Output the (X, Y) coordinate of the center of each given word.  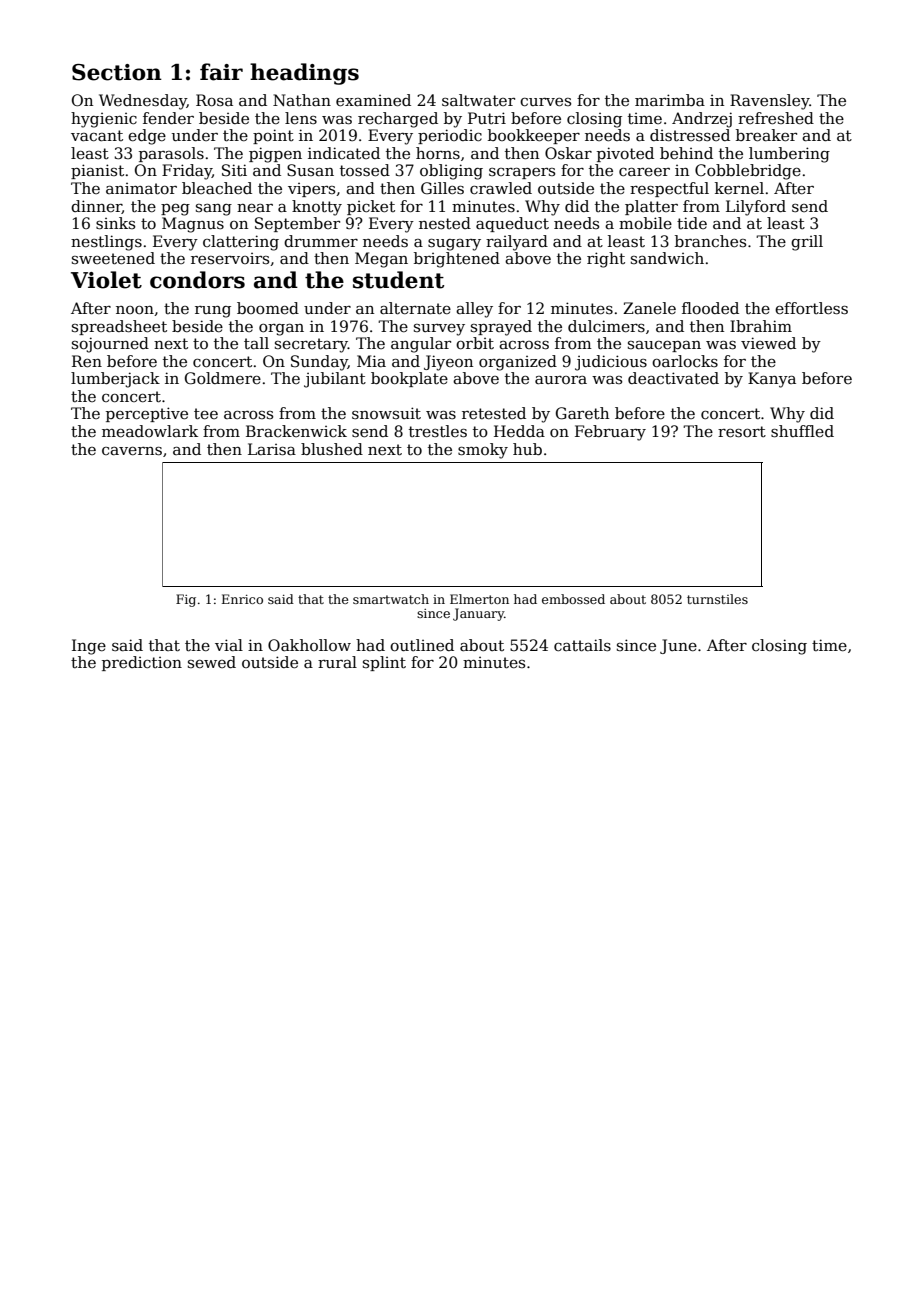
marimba (670, 100)
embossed (573, 599)
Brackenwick (296, 431)
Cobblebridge (748, 172)
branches (710, 241)
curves (545, 102)
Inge (89, 647)
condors (197, 280)
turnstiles (717, 599)
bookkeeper (534, 136)
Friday (187, 172)
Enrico (242, 599)
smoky (483, 451)
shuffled (802, 431)
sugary (454, 245)
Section (117, 72)
